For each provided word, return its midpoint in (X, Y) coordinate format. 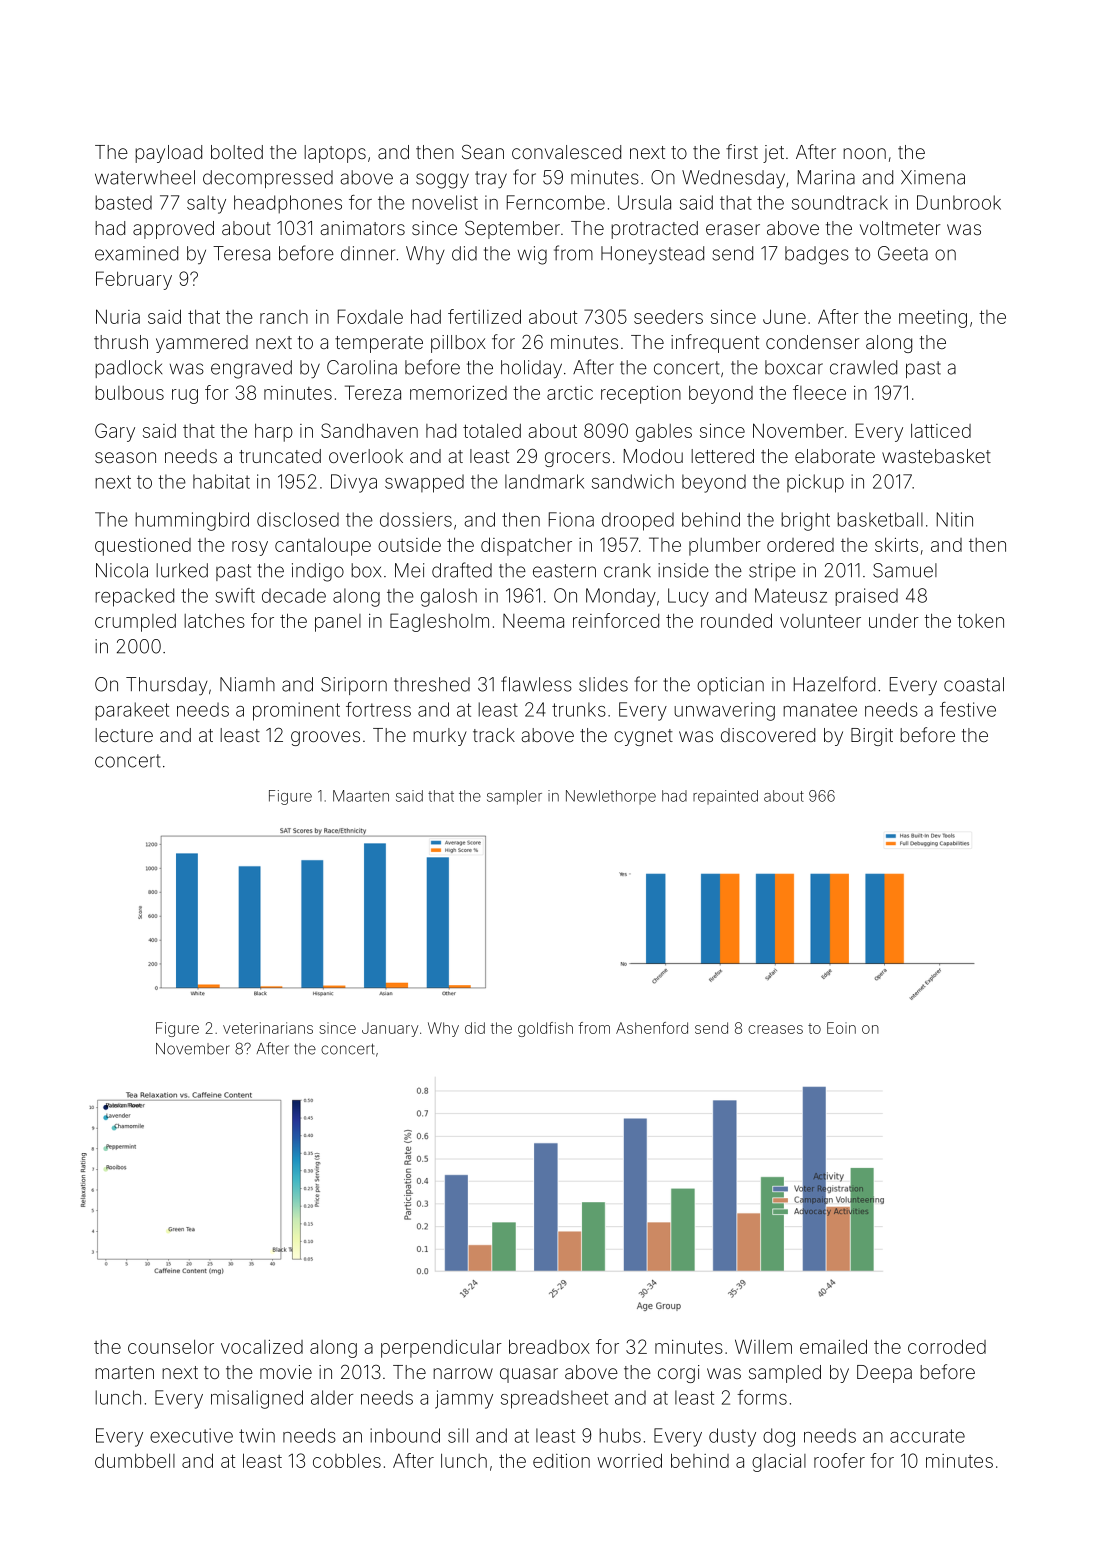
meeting (933, 319)
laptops (335, 154)
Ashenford (652, 1028)
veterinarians (268, 1028)
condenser (813, 342)
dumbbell (135, 1461)
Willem (763, 1346)
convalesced (566, 152)
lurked (182, 570)
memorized (458, 393)
